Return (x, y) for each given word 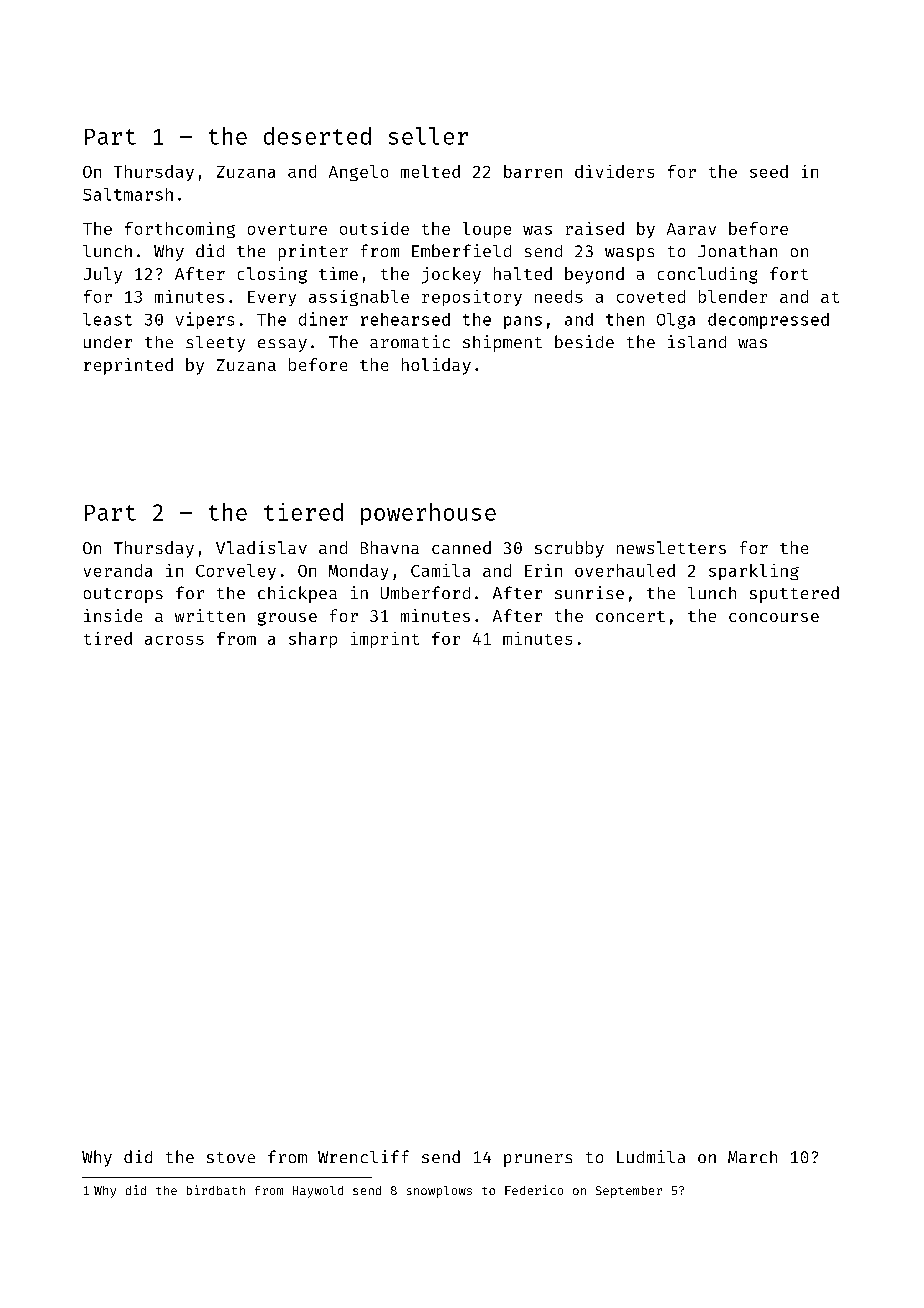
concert (630, 616)
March (752, 1157)
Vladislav (261, 547)
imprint (385, 640)
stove (231, 1157)
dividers (614, 171)
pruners (538, 1160)
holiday (436, 366)
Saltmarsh (128, 194)
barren (533, 171)
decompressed (768, 321)
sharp (313, 640)
